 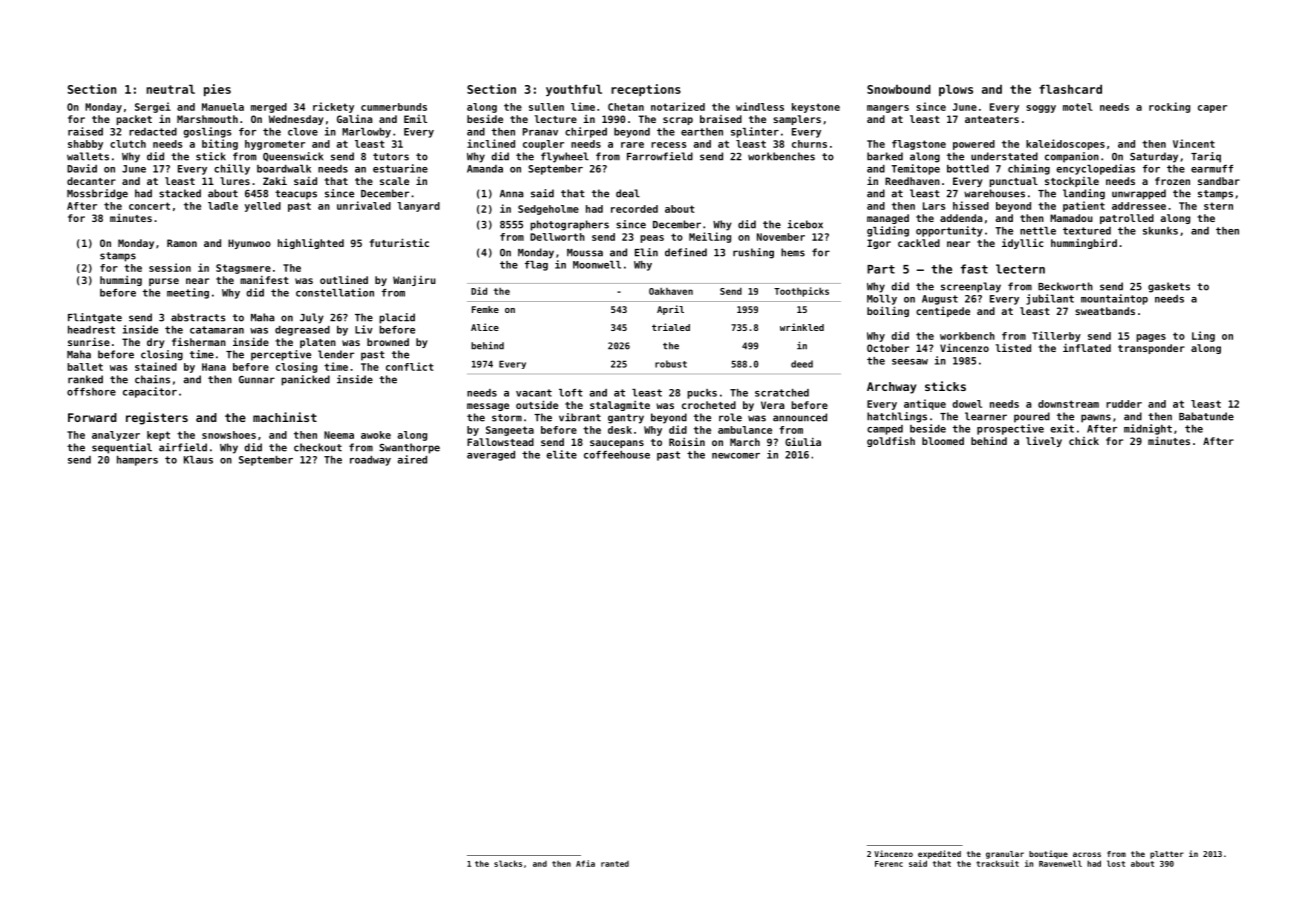 What do you see at coordinates (508, 863) in the document?
I see `slacks` at bounding box center [508, 863].
